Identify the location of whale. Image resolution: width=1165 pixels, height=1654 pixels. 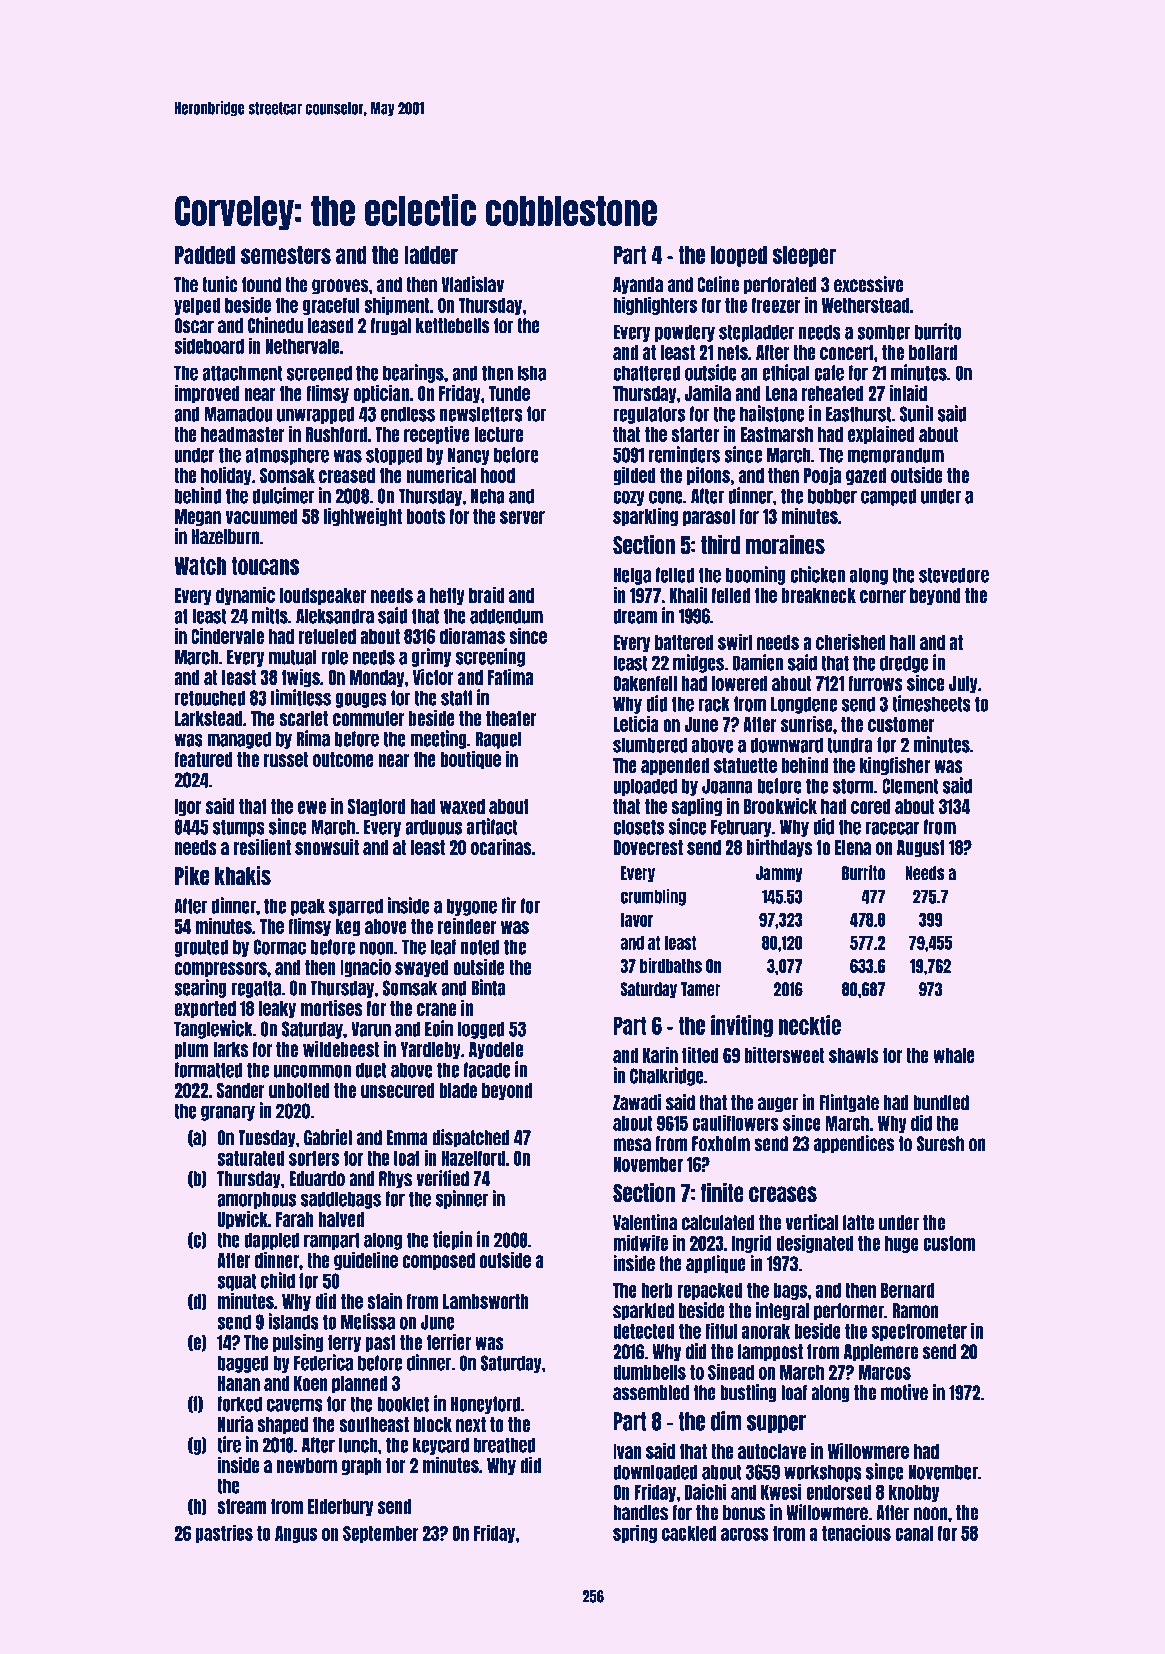
(953, 1055).
